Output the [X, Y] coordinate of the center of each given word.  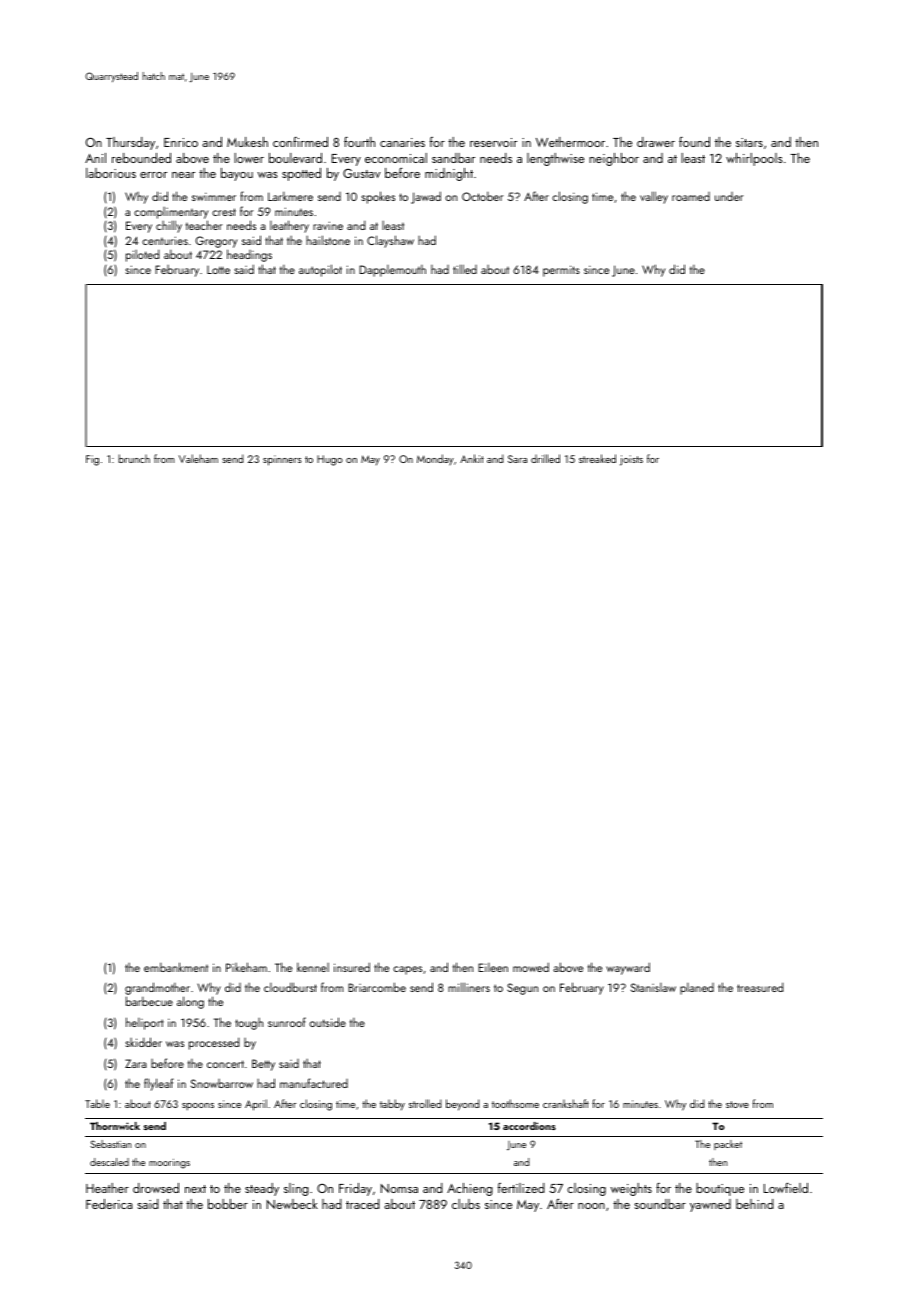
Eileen [493, 967]
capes [407, 970]
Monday [435, 460]
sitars [749, 142]
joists [631, 460]
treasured [760, 987]
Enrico [181, 142]
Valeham [198, 458]
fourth [359, 141]
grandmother [157, 988]
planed [697, 989]
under [729, 196]
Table [97, 1103]
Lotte [218, 270]
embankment [176, 967]
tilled [465, 269]
